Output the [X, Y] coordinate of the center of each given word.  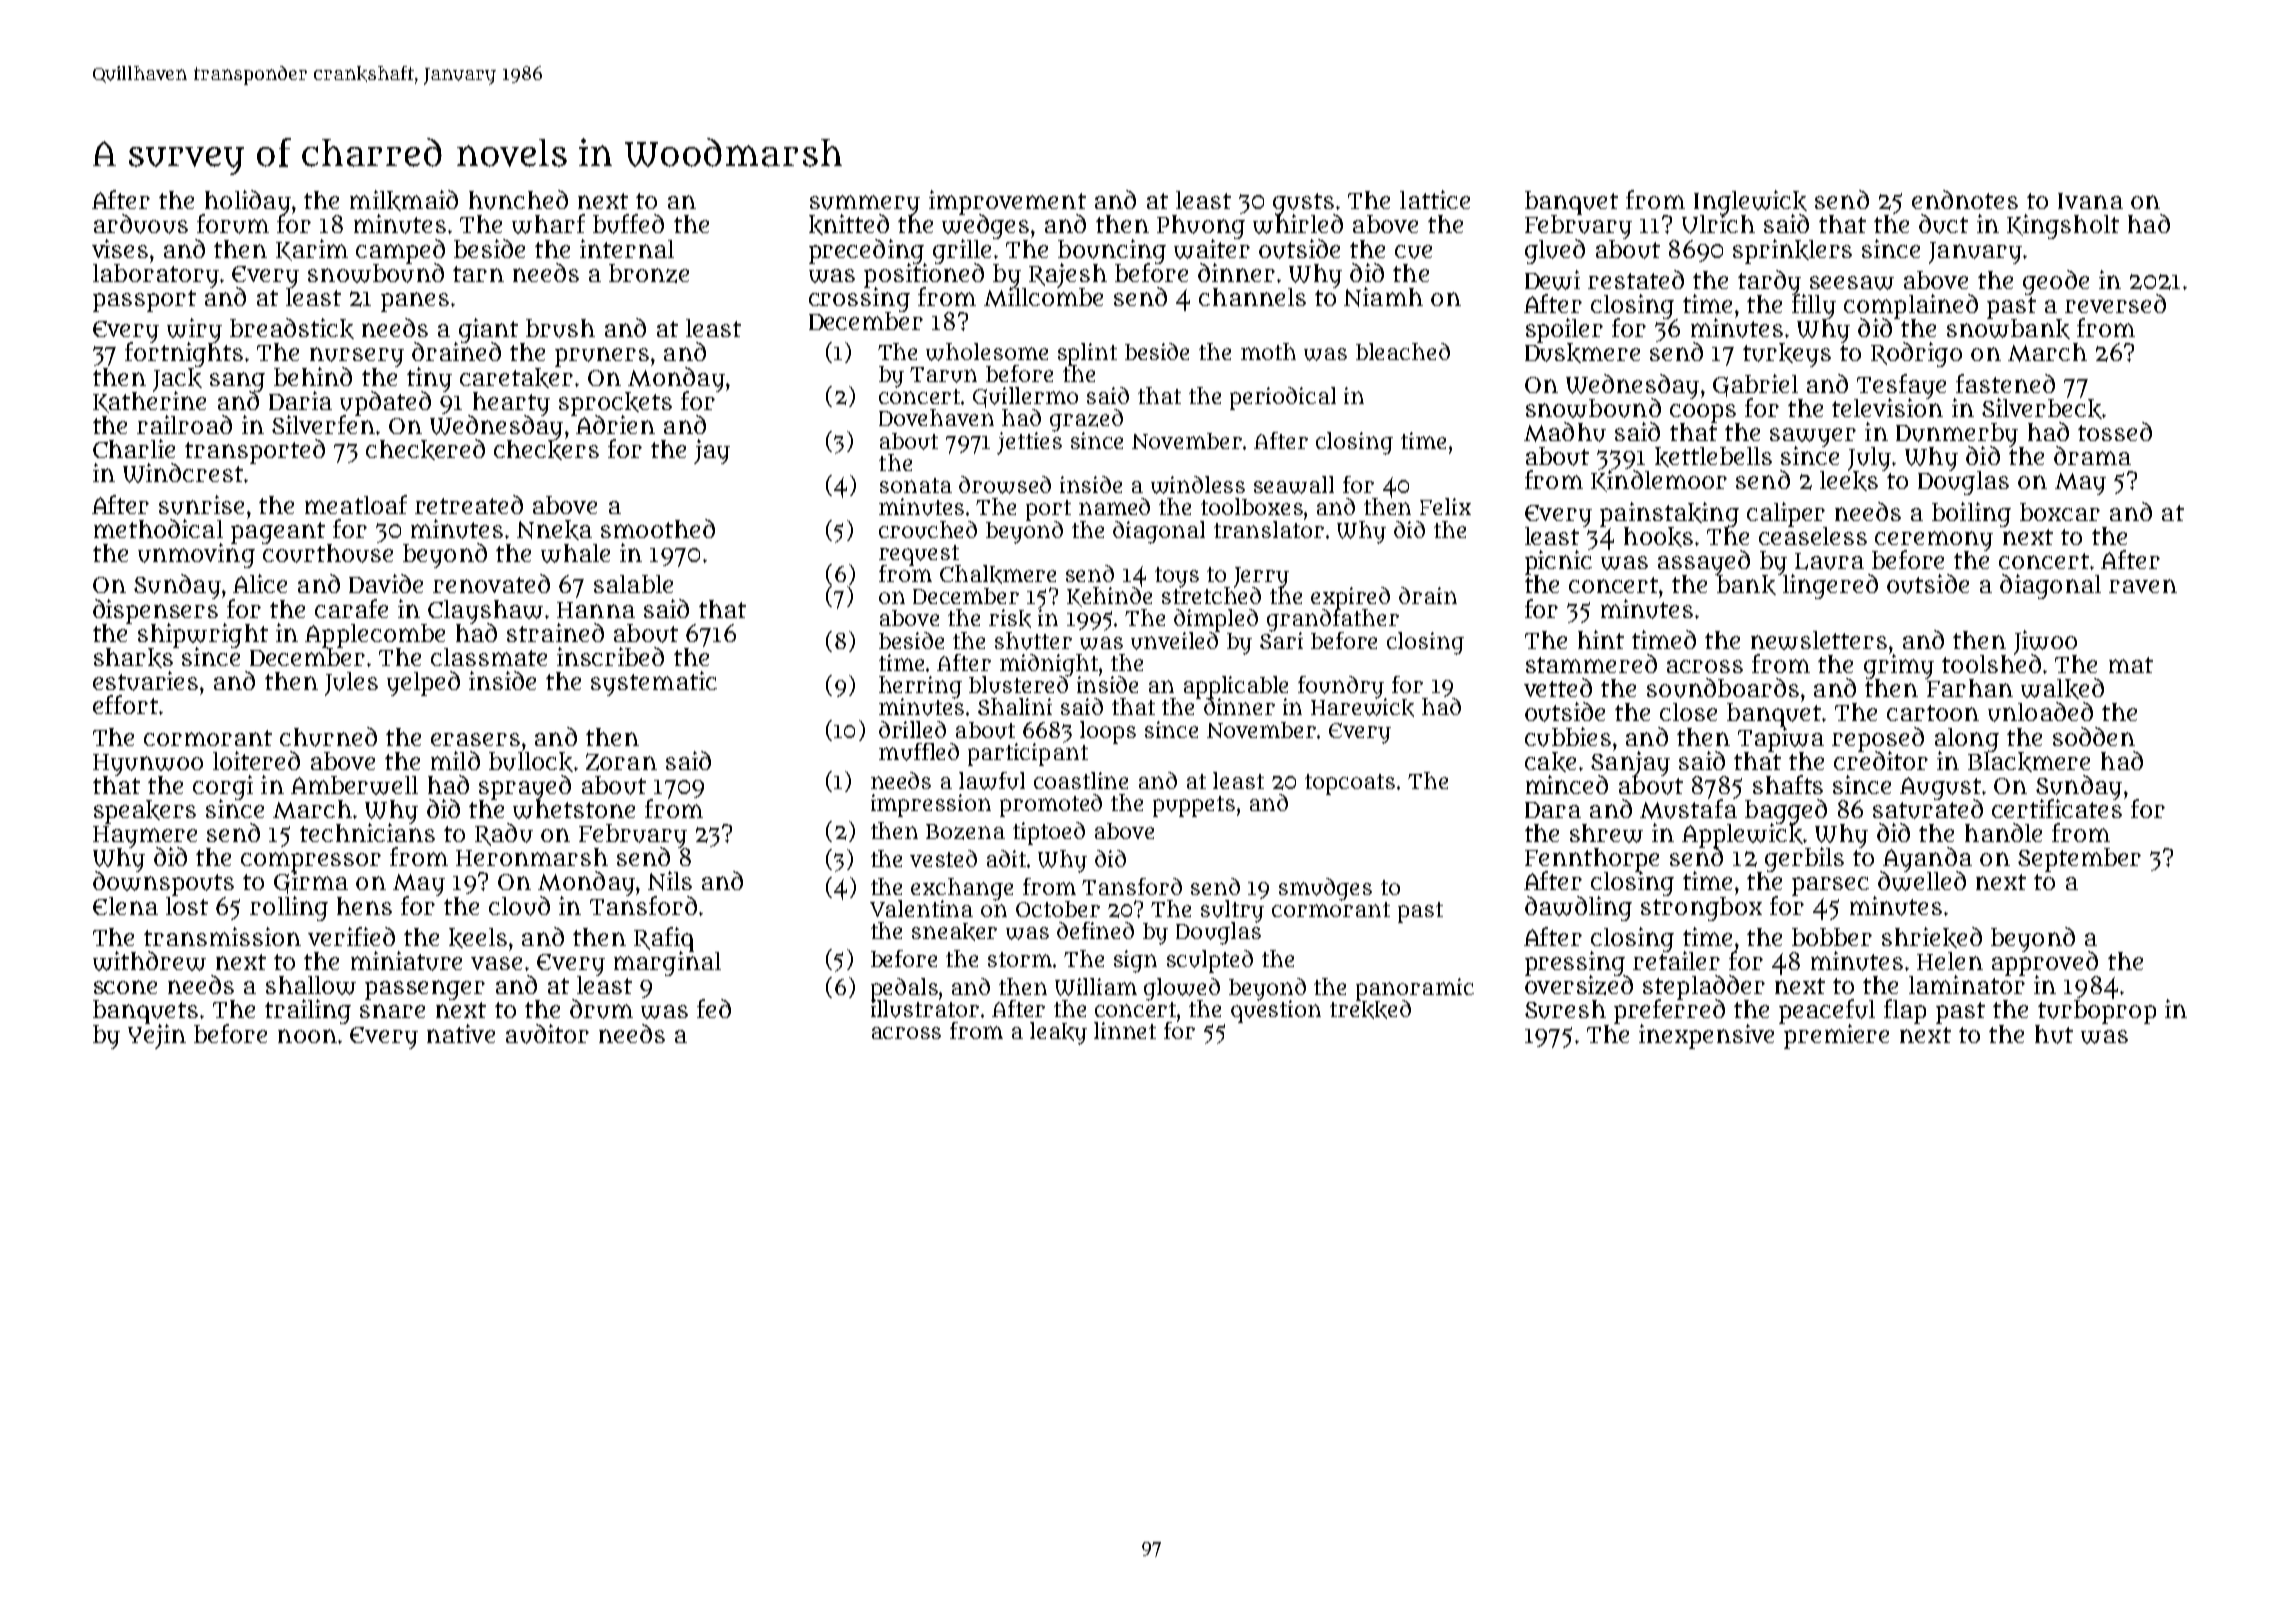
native [461, 1033]
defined [1095, 930]
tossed [2115, 431]
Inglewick [1750, 202]
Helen [1950, 961]
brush [560, 328]
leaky [1058, 1033]
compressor [311, 862]
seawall [1294, 485]
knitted [849, 224]
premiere [1836, 1036]
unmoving [196, 555]
